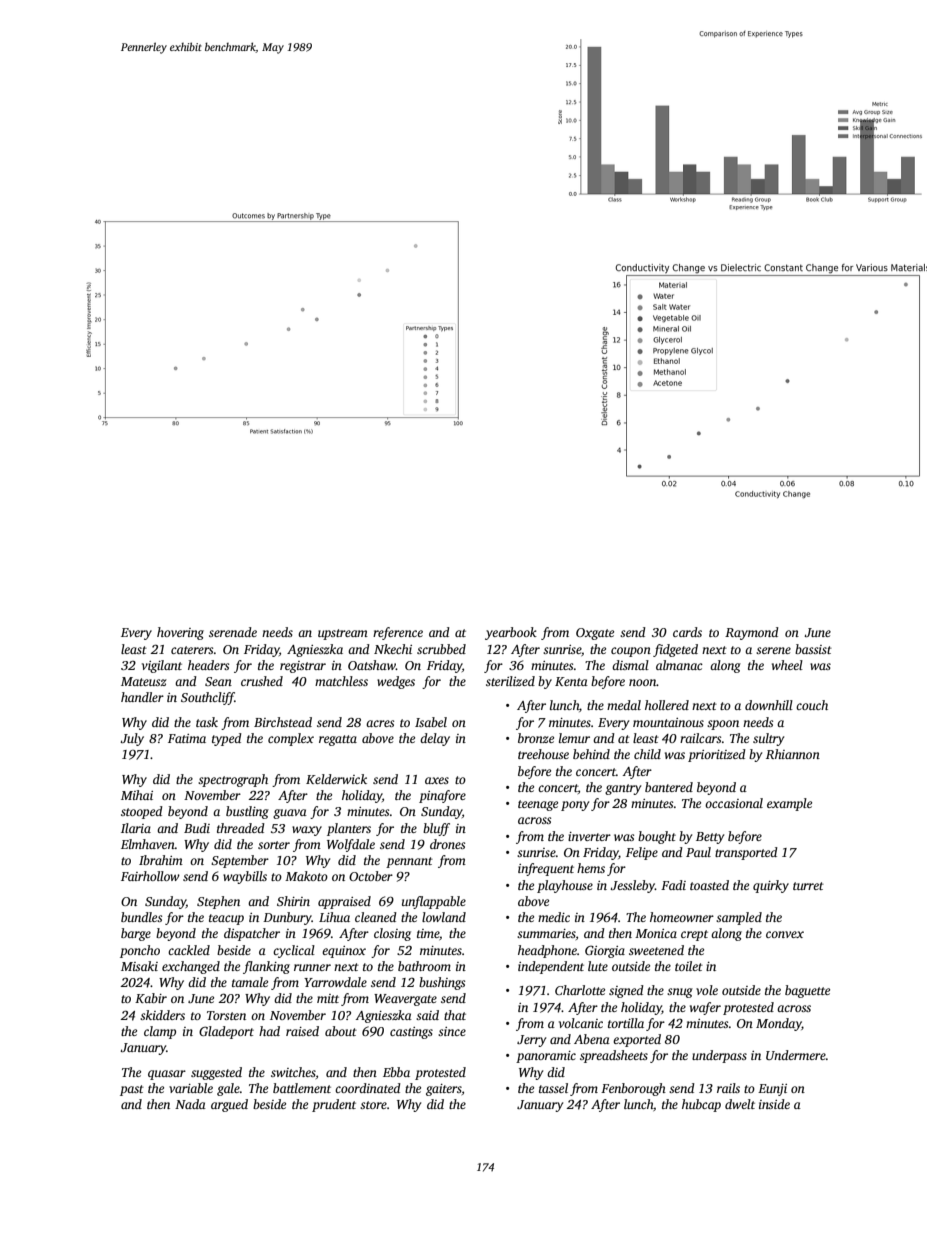 The image size is (952, 1233). What do you see at coordinates (595, 634) in the image?
I see `Oxgate` at bounding box center [595, 634].
